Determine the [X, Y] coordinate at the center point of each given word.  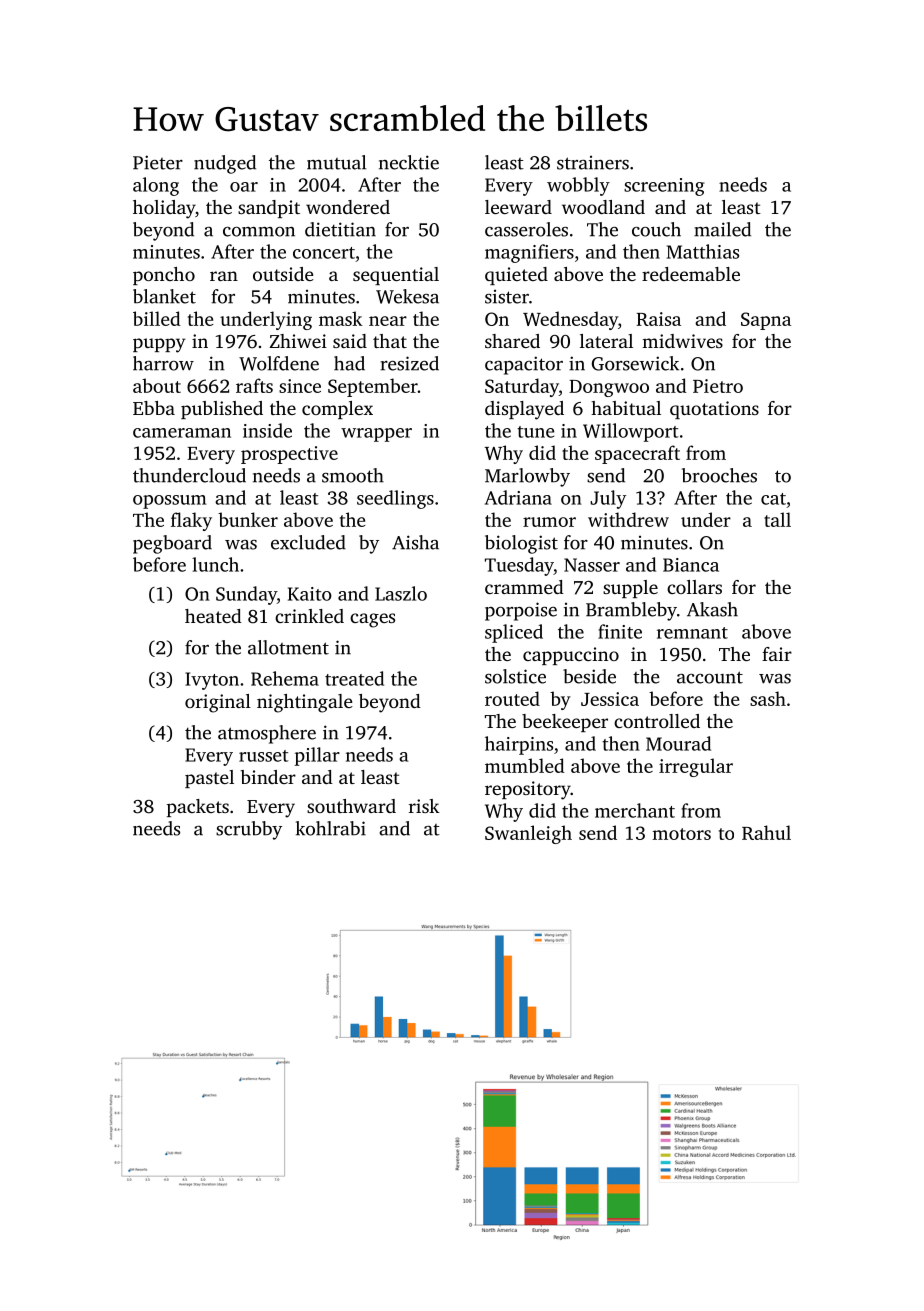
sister [507, 297]
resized [409, 363]
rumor [549, 522]
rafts [254, 385]
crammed [524, 587]
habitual [626, 408]
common [259, 232]
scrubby [249, 830]
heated [213, 616]
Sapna [766, 321]
